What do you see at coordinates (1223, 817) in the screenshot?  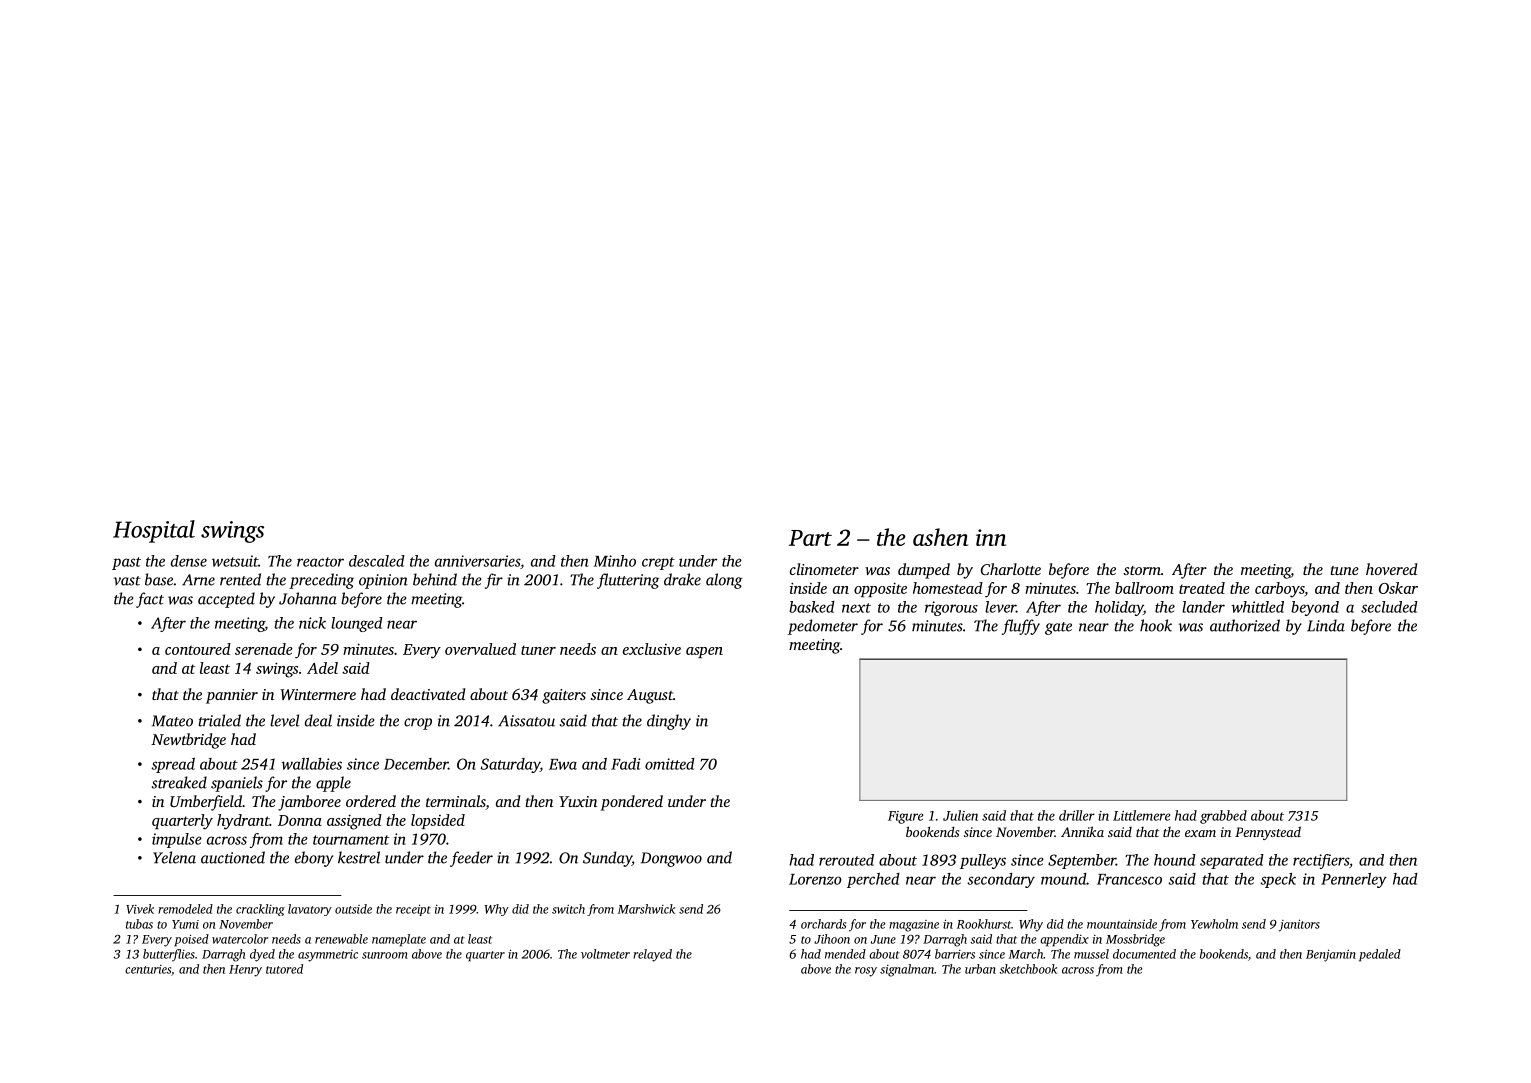 I see `grabbed` at bounding box center [1223, 817].
